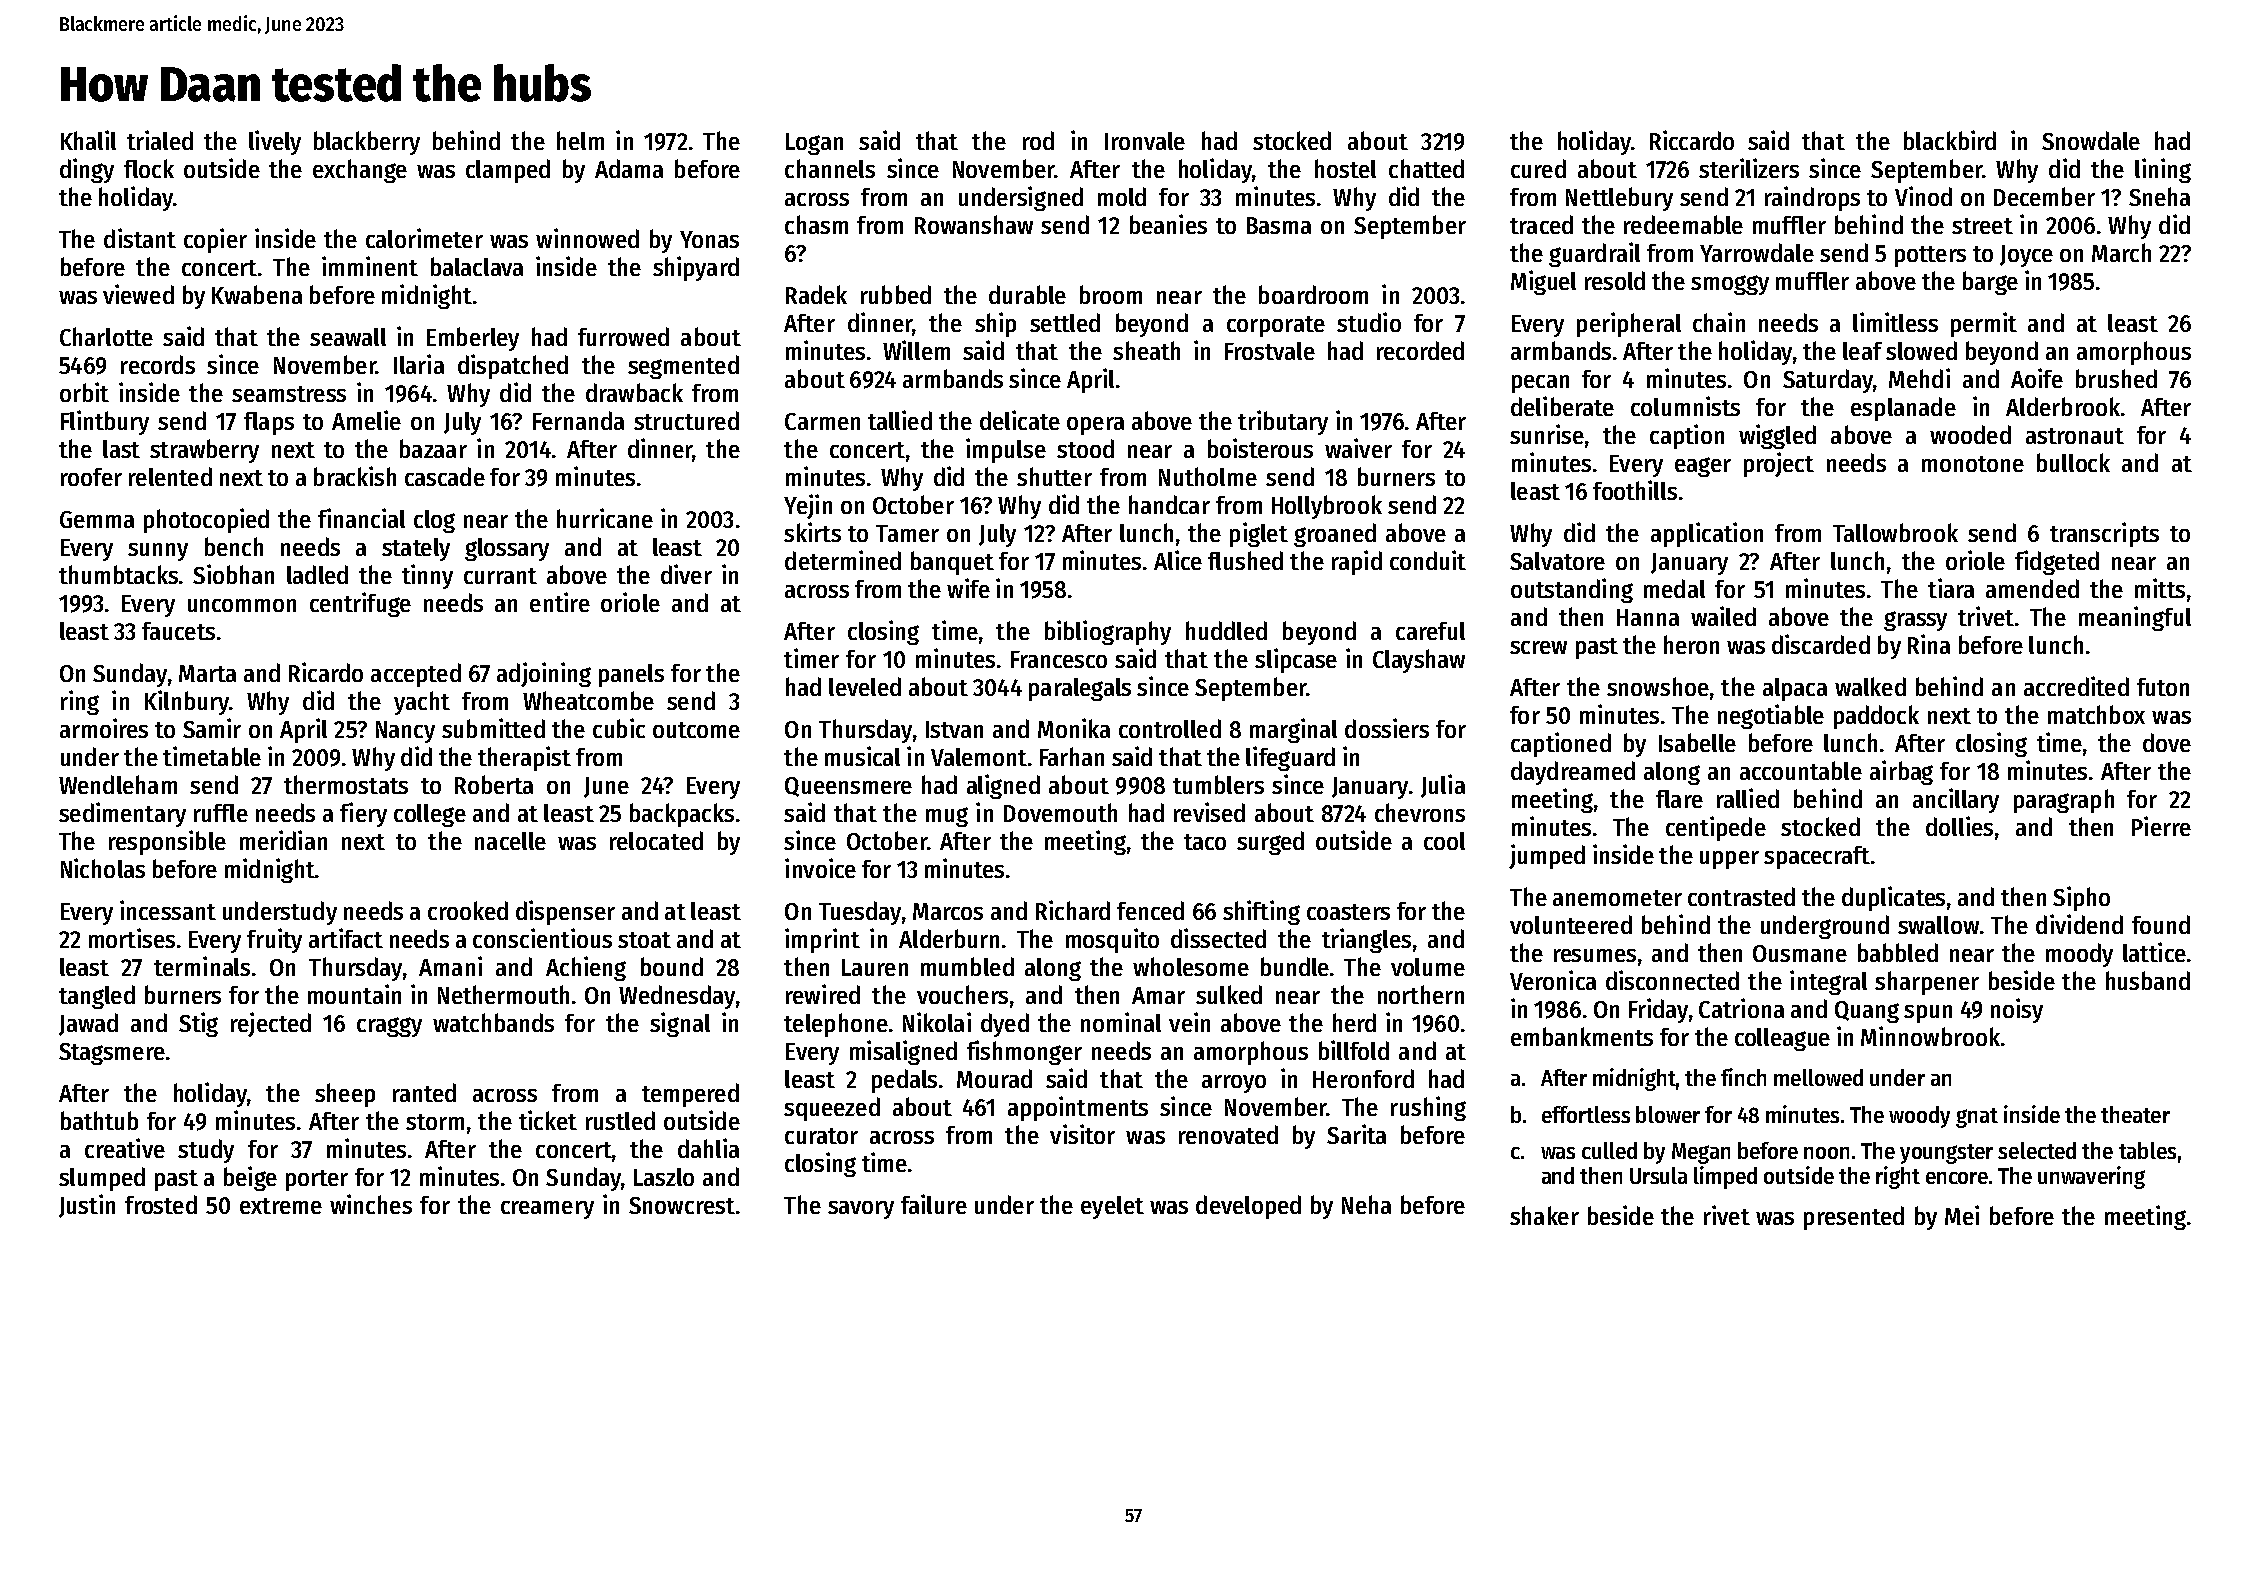 Image resolution: width=2250 pixels, height=1591 pixels. What do you see at coordinates (389, 1027) in the screenshot?
I see `craggy` at bounding box center [389, 1027].
